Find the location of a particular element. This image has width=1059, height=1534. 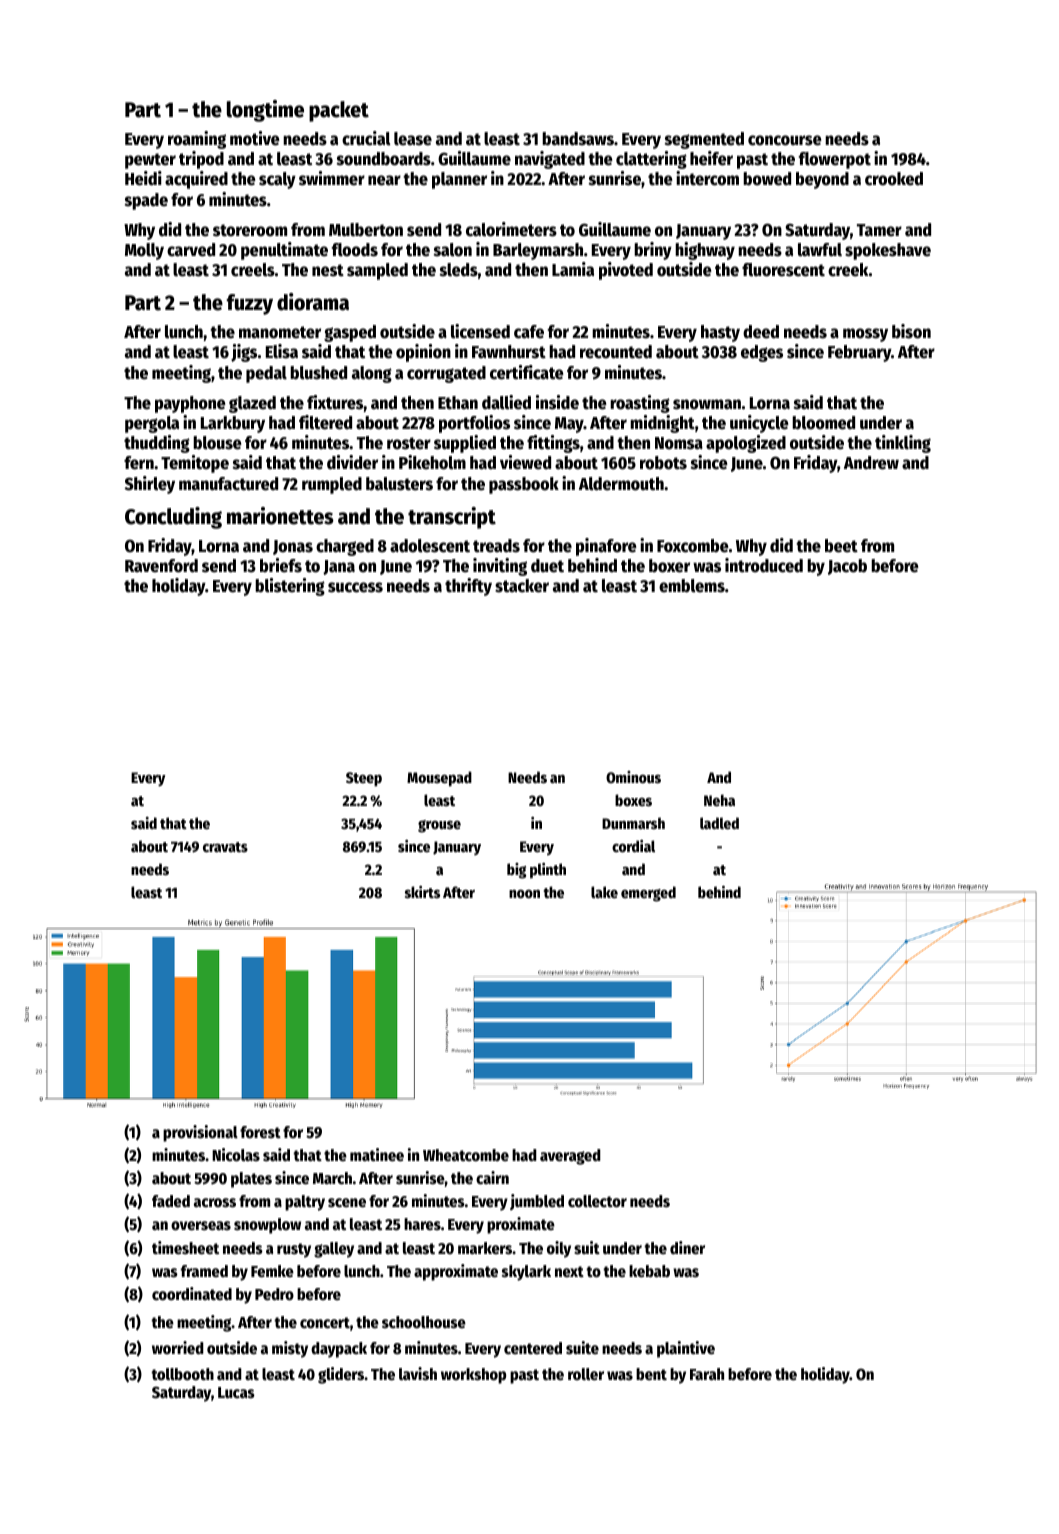

robots is located at coordinates (663, 463).
